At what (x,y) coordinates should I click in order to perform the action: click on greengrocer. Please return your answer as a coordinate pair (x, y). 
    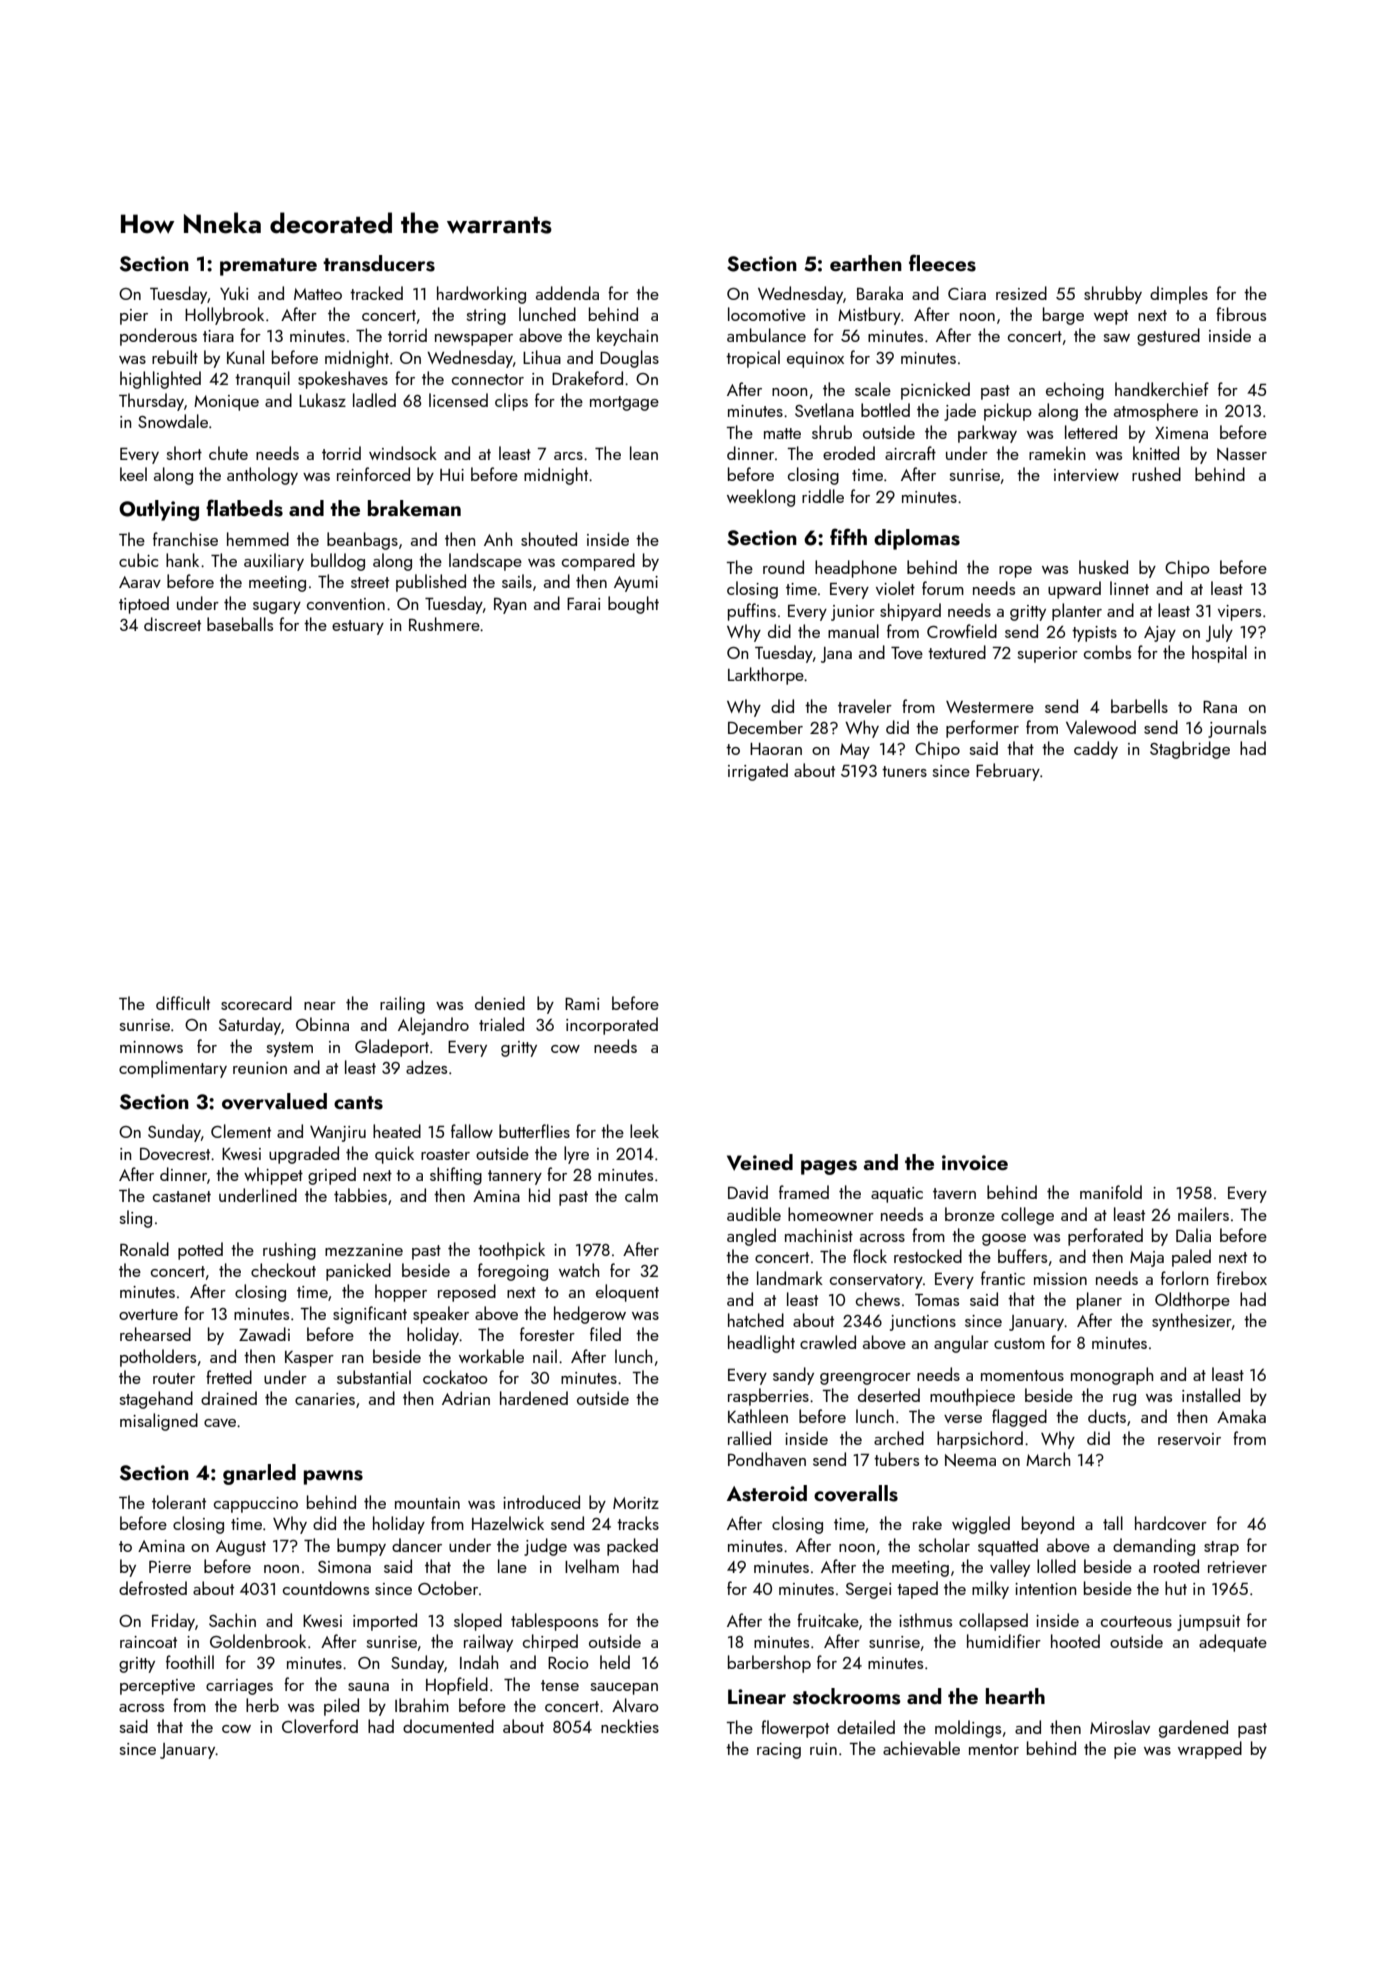
    Looking at the image, I should click on (865, 1379).
